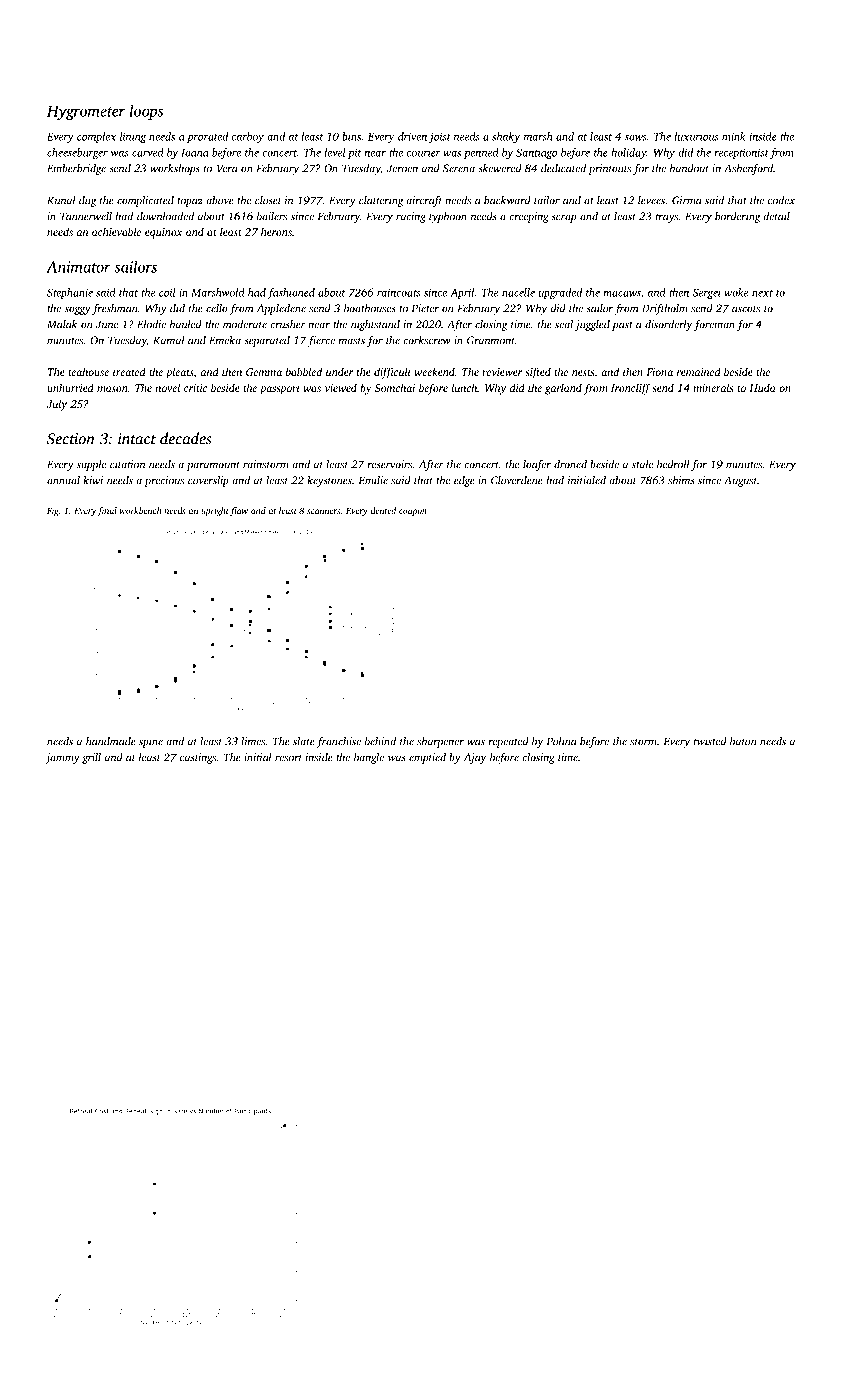  I want to click on lunch, so click(464, 387).
